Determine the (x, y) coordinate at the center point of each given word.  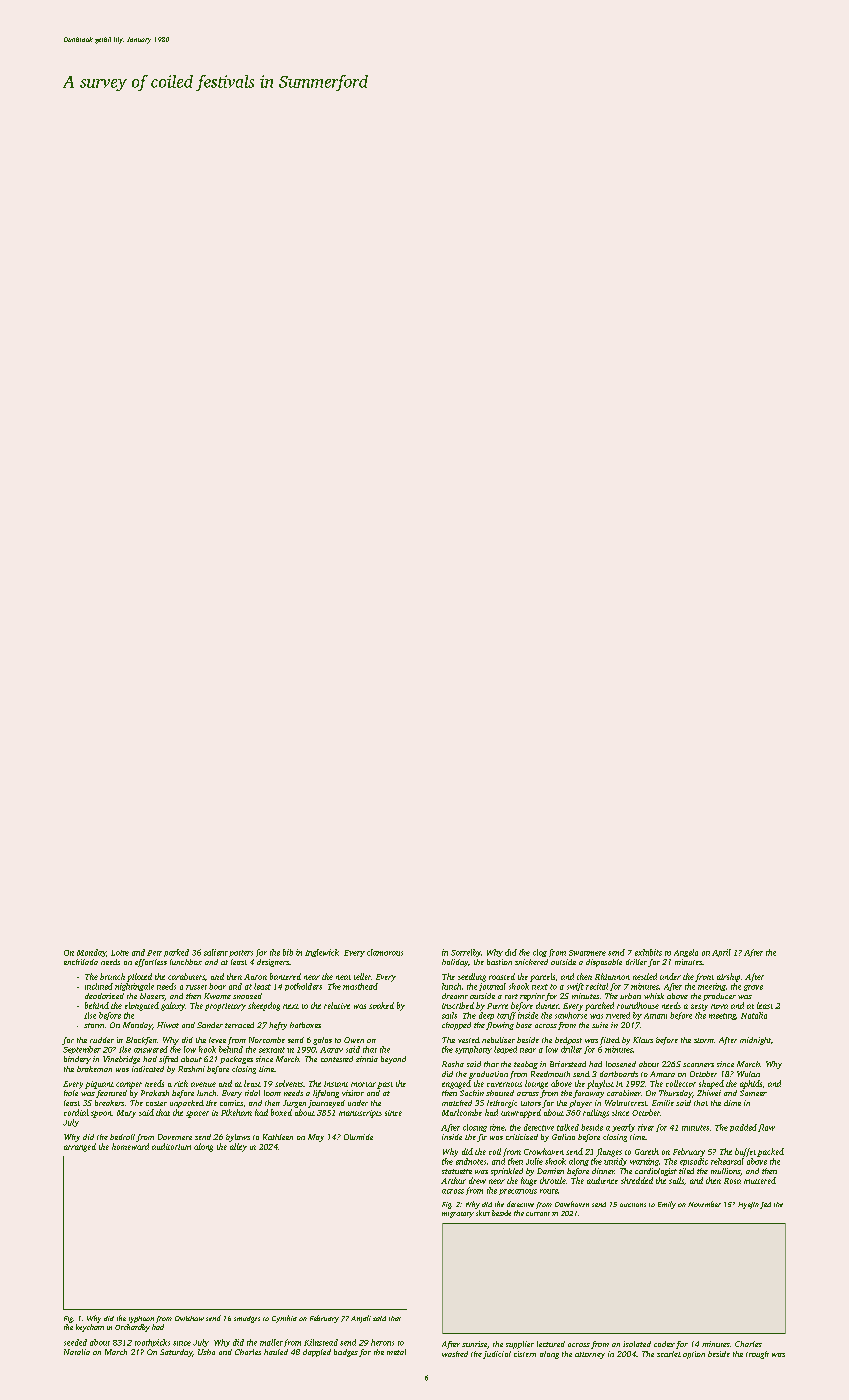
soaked (381, 1005)
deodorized (104, 996)
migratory (458, 1215)
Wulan (748, 1074)
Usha (206, 1352)
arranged (80, 1147)
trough (757, 1355)
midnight (755, 1041)
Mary (126, 1114)
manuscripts (360, 1114)
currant (538, 1214)
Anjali (361, 1319)
